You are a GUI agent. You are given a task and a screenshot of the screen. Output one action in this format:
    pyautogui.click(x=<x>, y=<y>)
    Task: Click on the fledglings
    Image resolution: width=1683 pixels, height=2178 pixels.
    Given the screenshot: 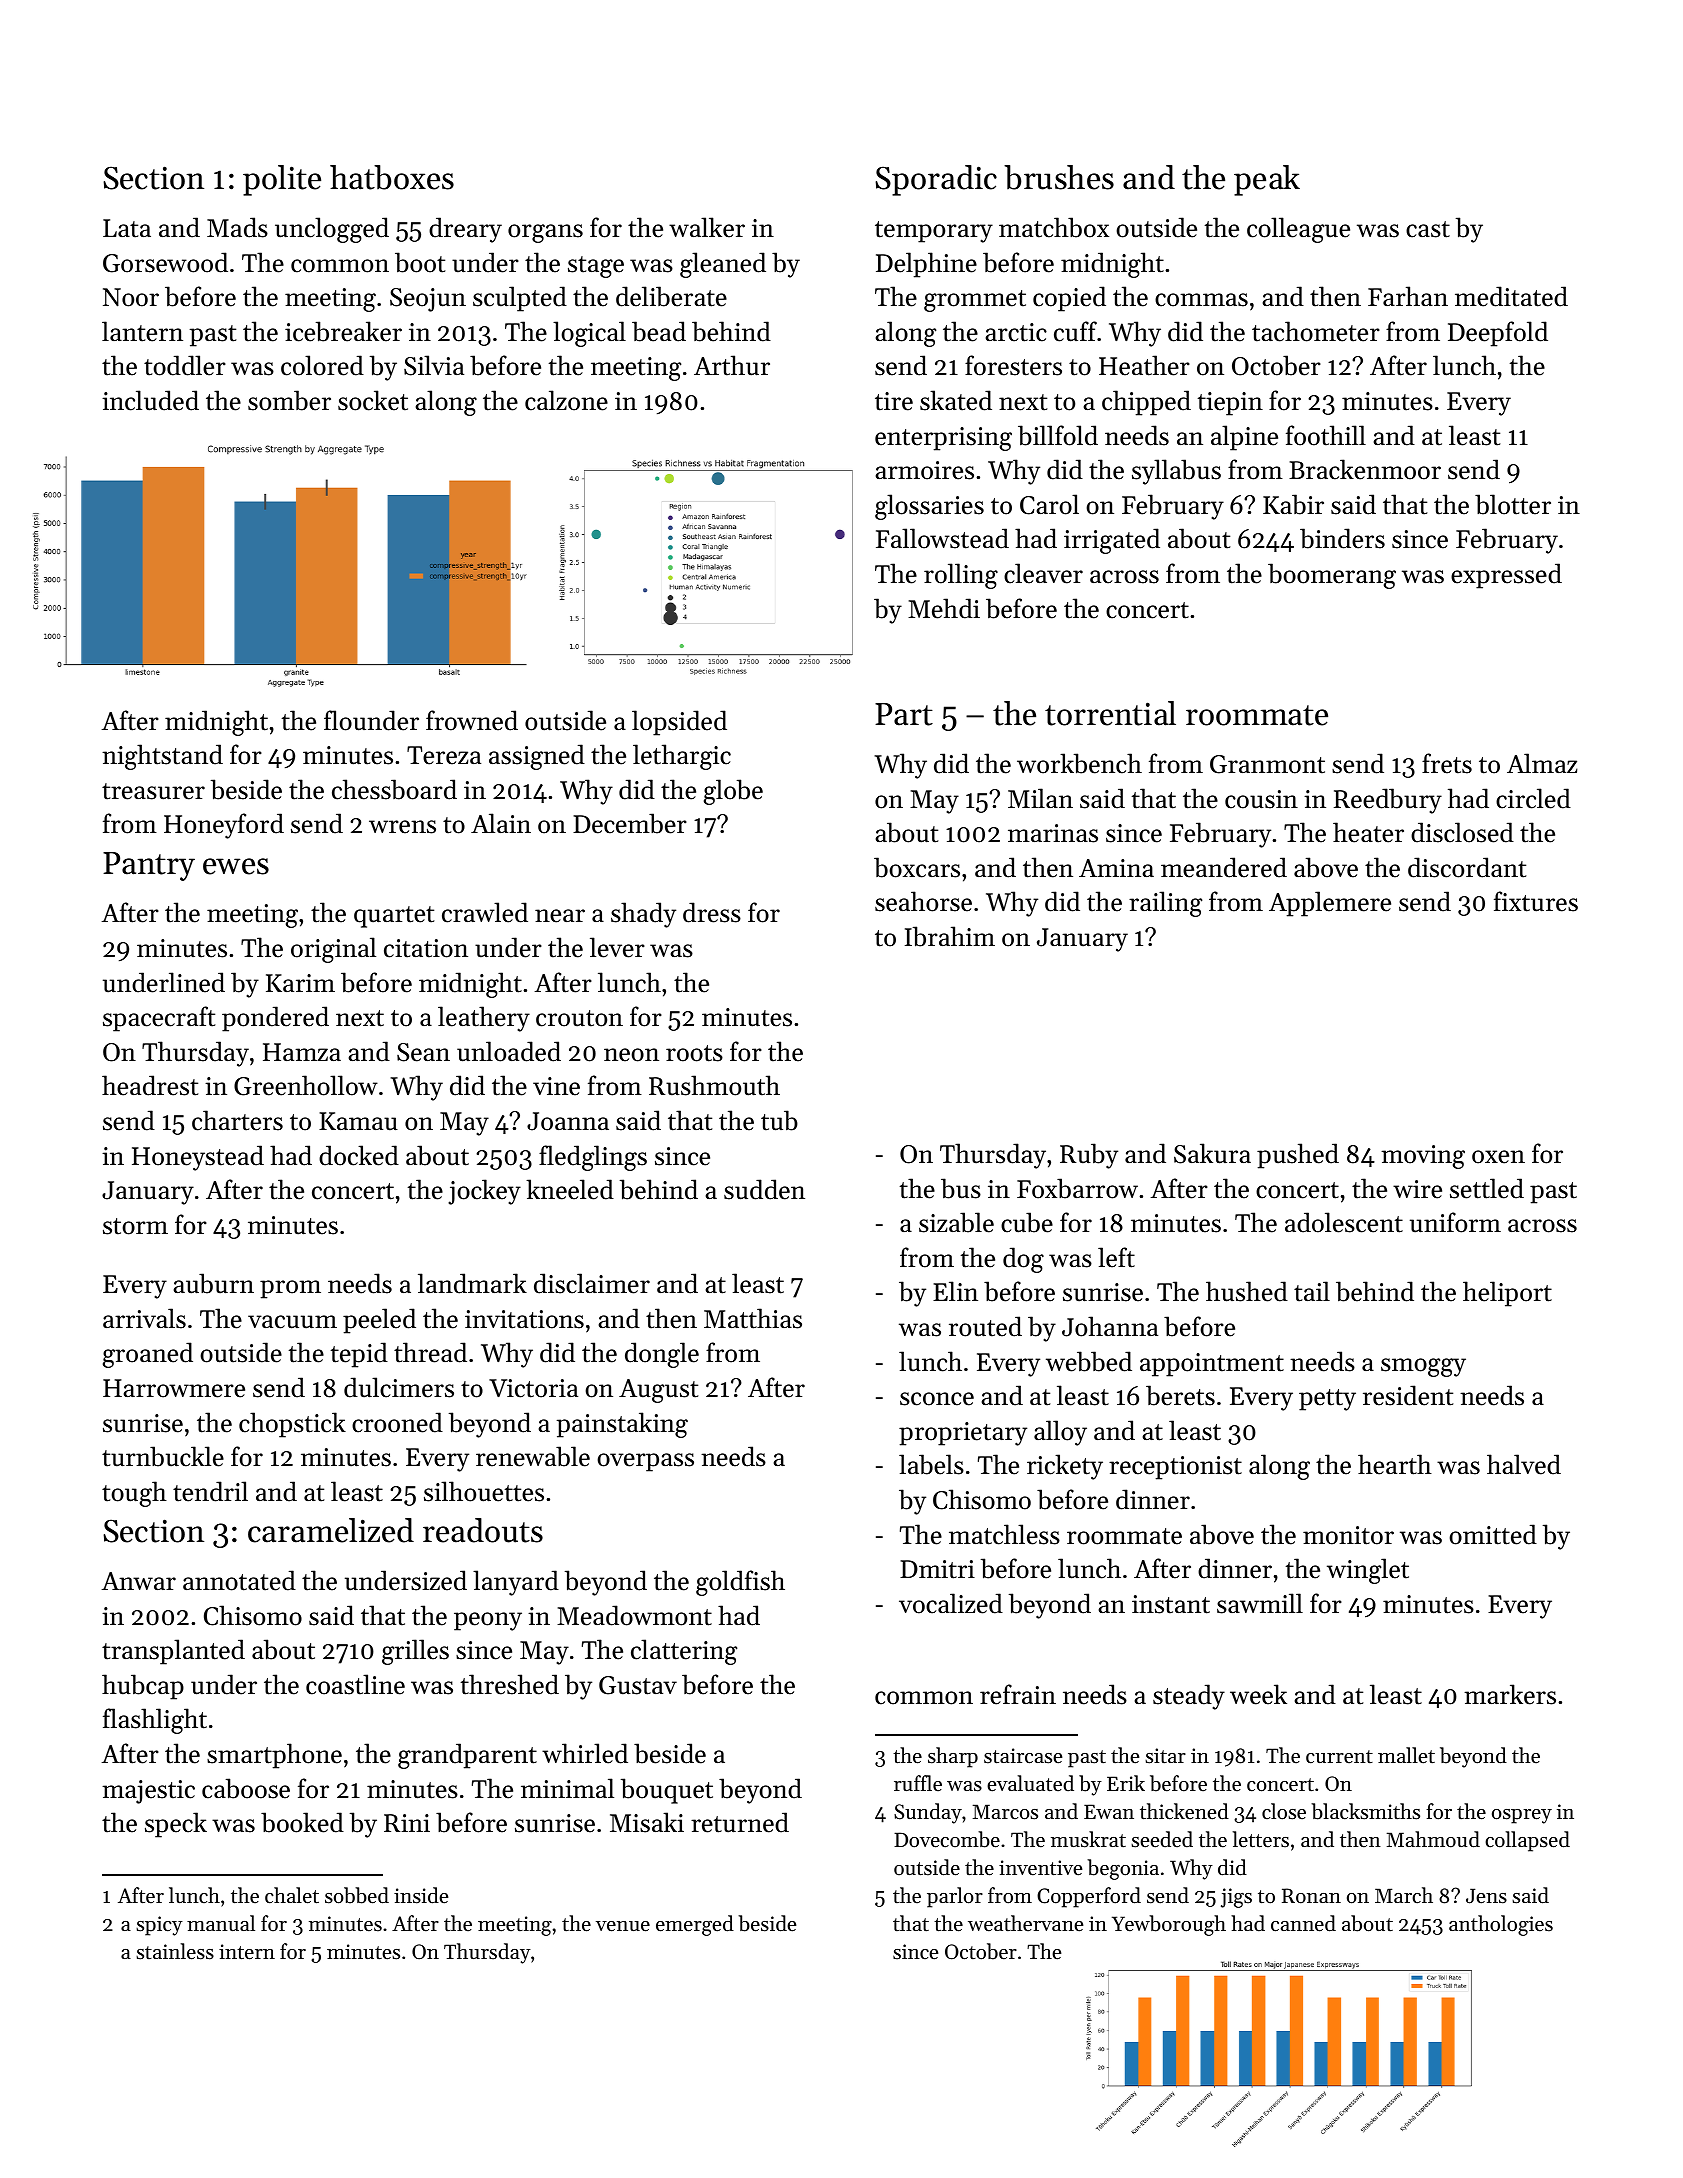 What is the action you would take?
    pyautogui.click(x=593, y=1158)
